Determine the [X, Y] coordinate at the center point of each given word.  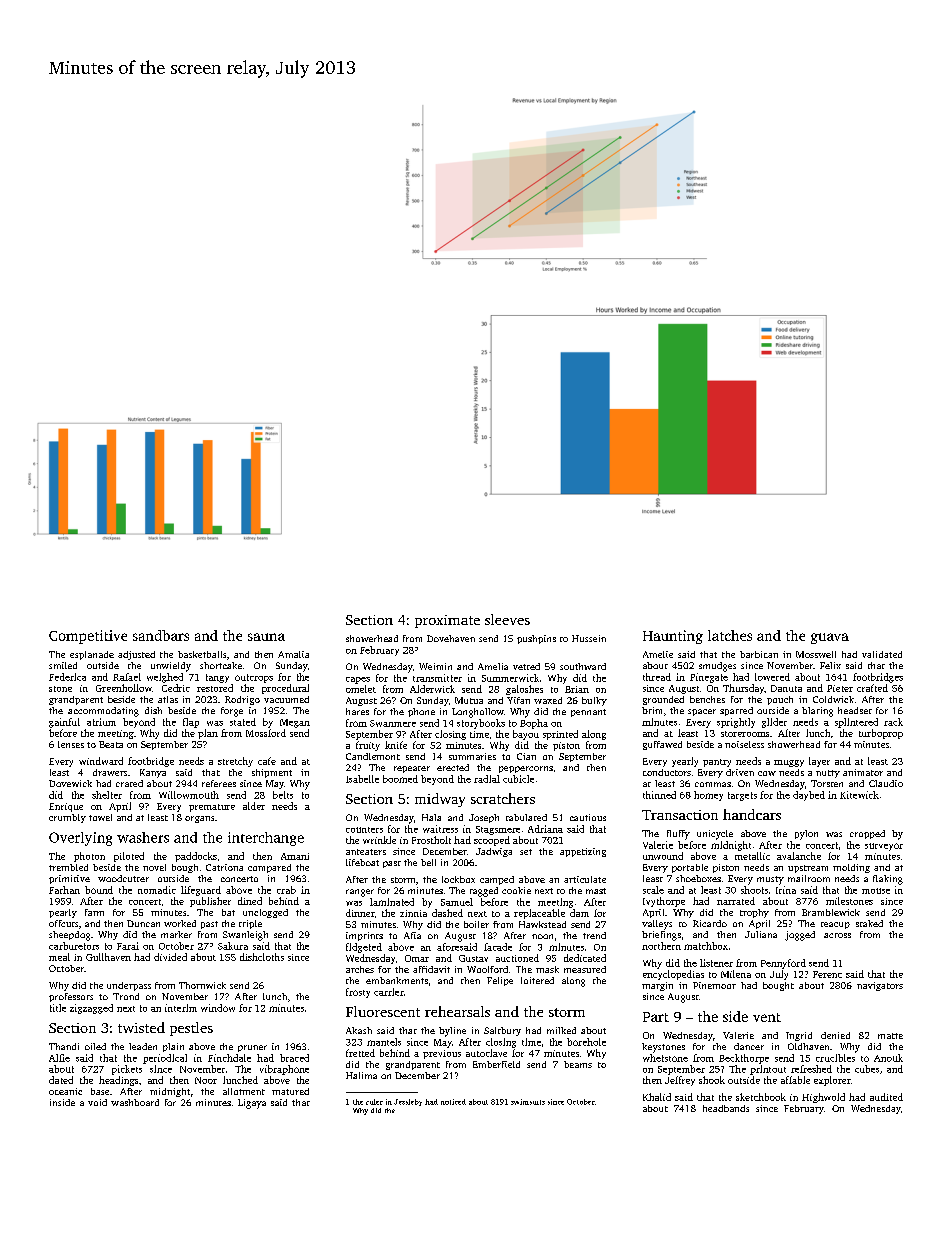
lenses [71, 744]
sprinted [560, 735]
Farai [128, 946]
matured [290, 1091]
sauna [266, 637]
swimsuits [528, 1102]
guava [830, 638]
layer [819, 762]
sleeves [507, 619]
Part [656, 1017]
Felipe [500, 981]
